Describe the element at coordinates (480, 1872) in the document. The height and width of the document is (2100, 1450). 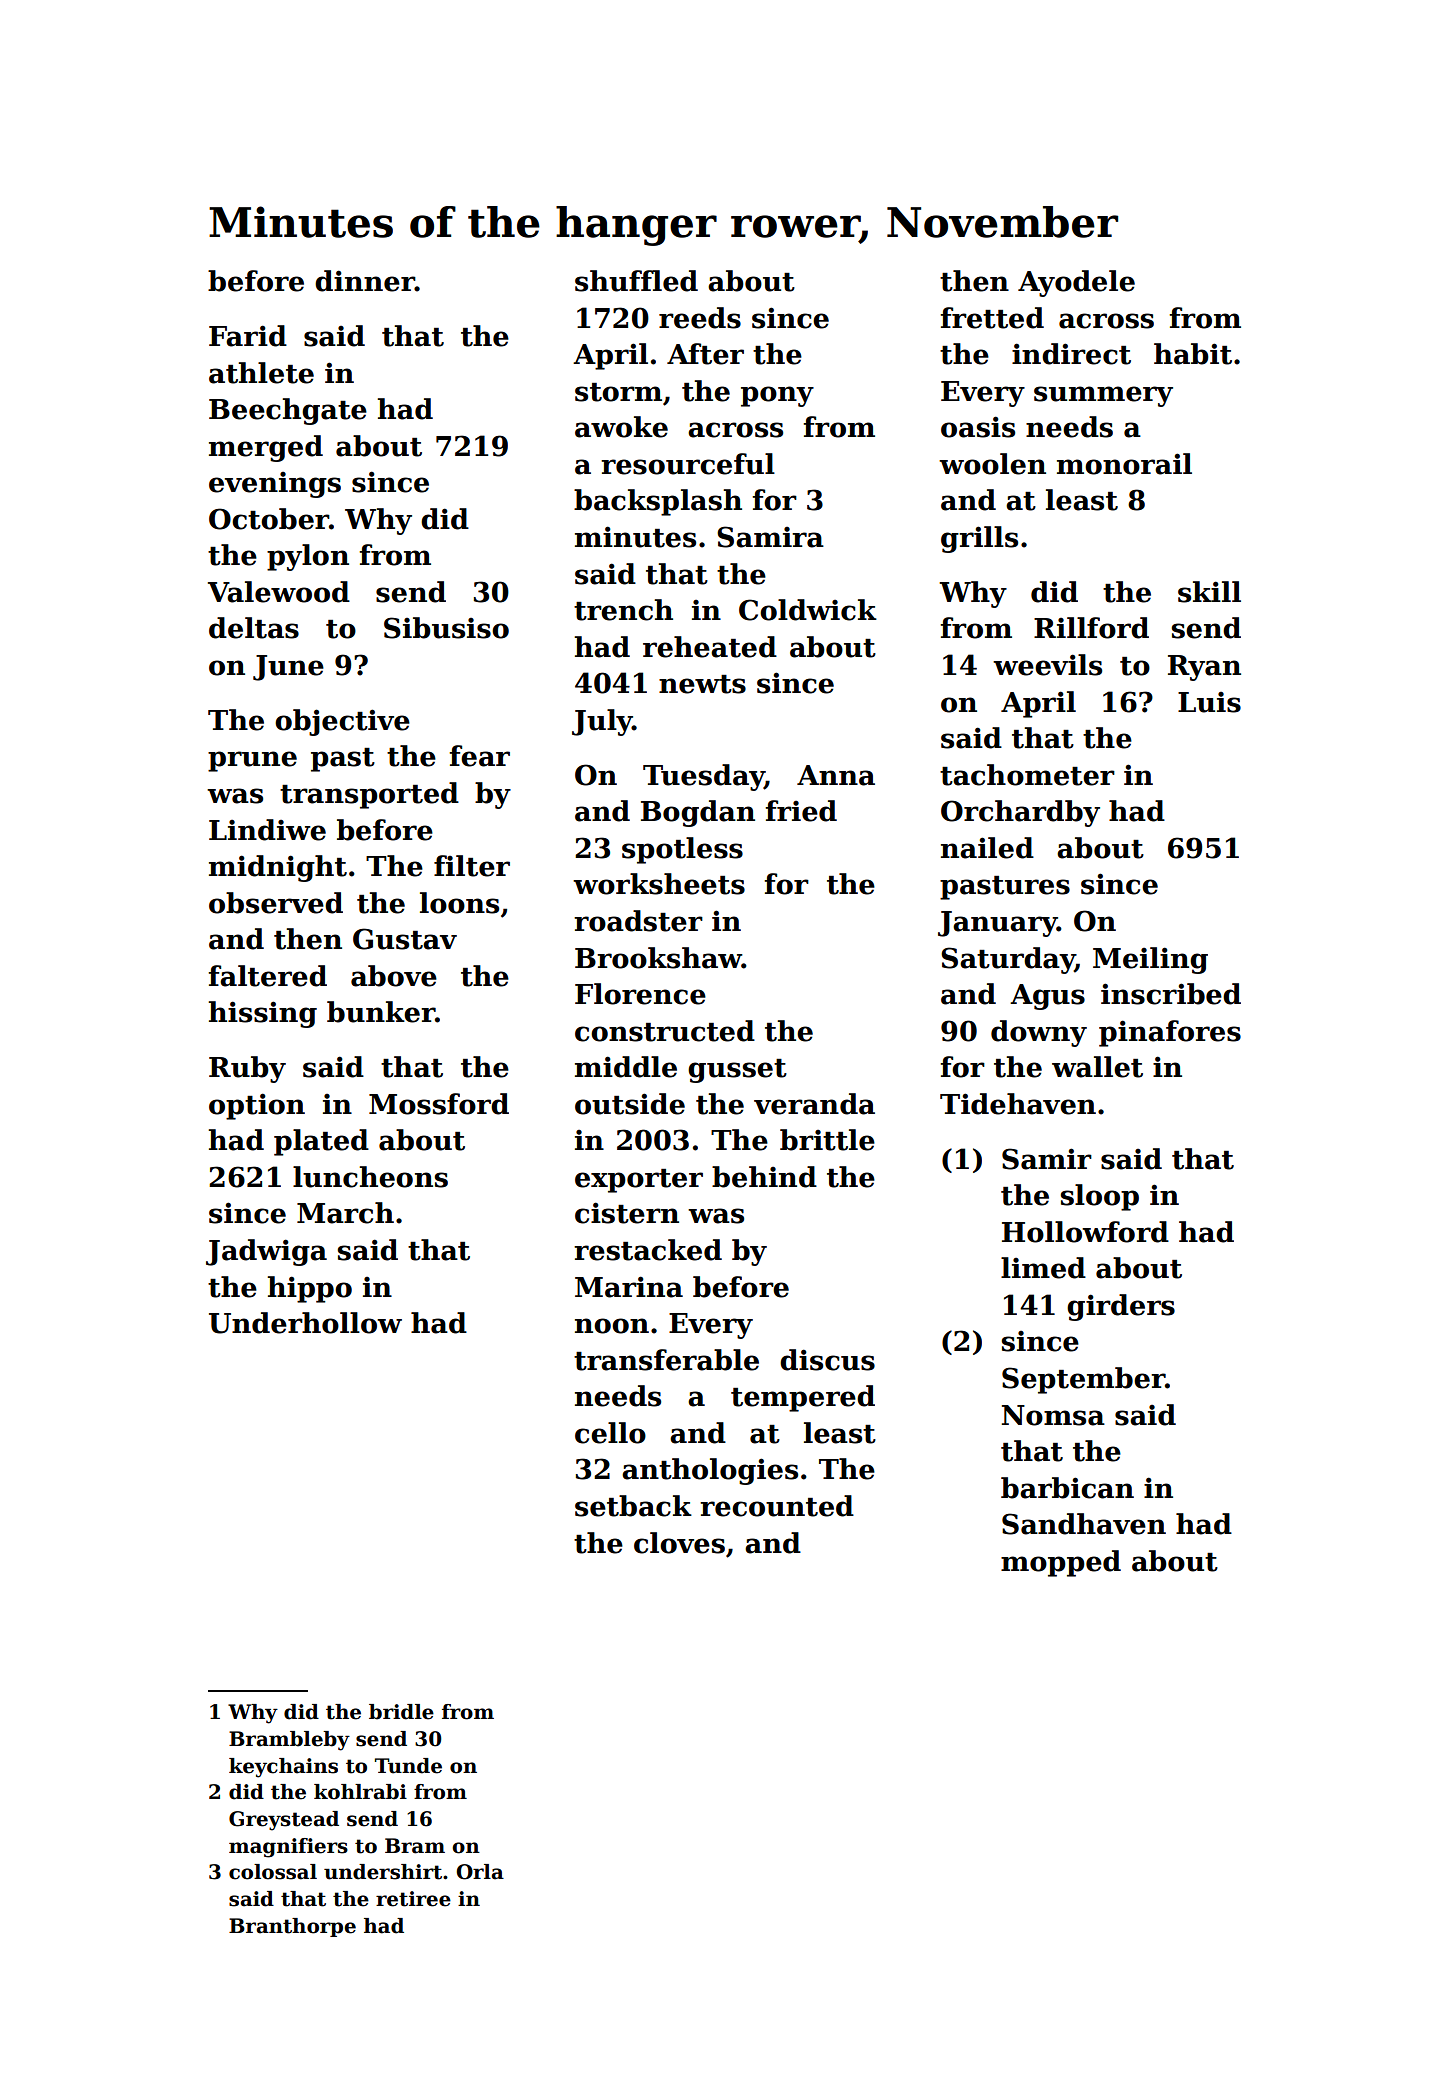
I see `Orla` at that location.
